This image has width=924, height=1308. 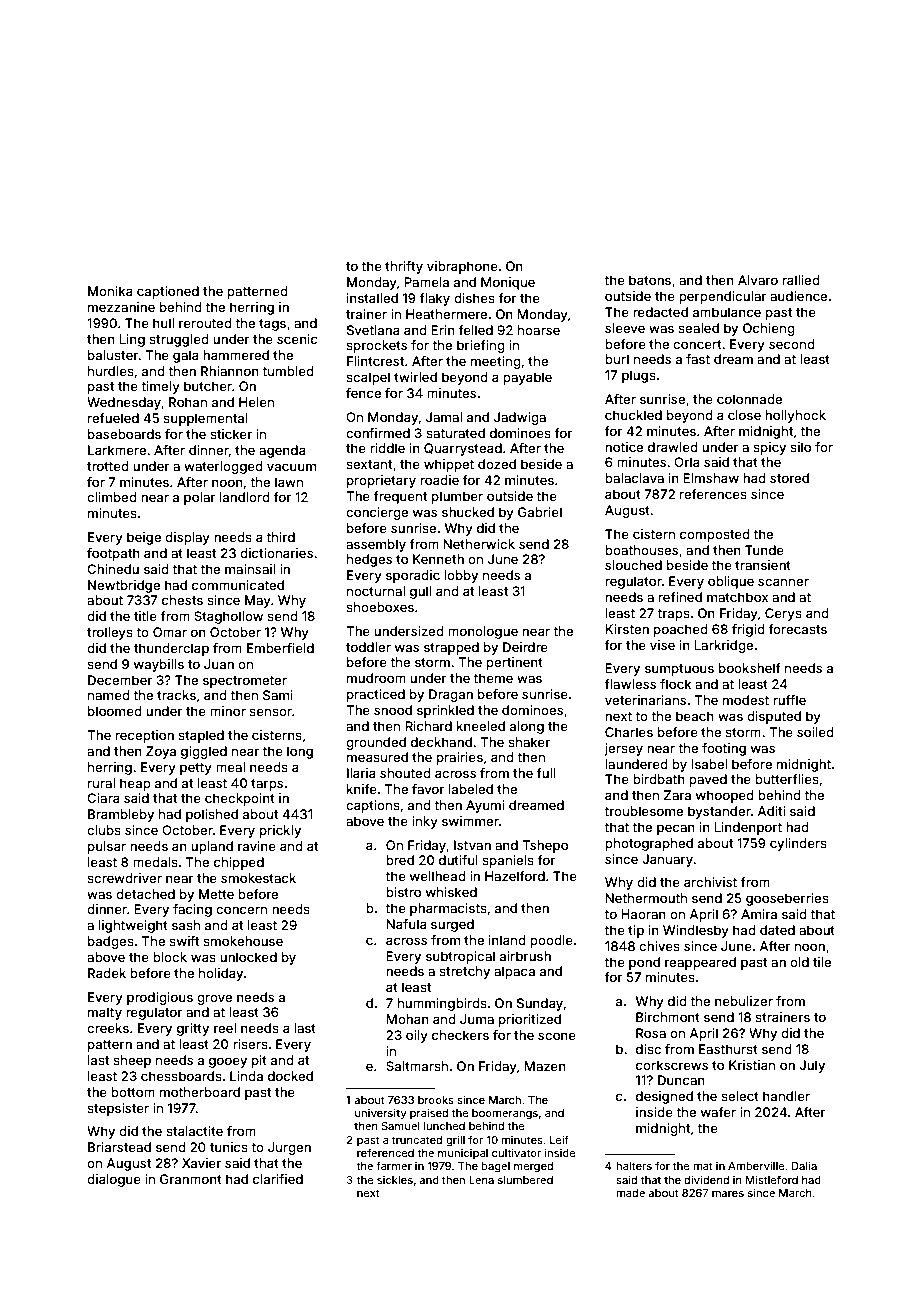 What do you see at coordinates (381, 1114) in the image?
I see `university` at bounding box center [381, 1114].
